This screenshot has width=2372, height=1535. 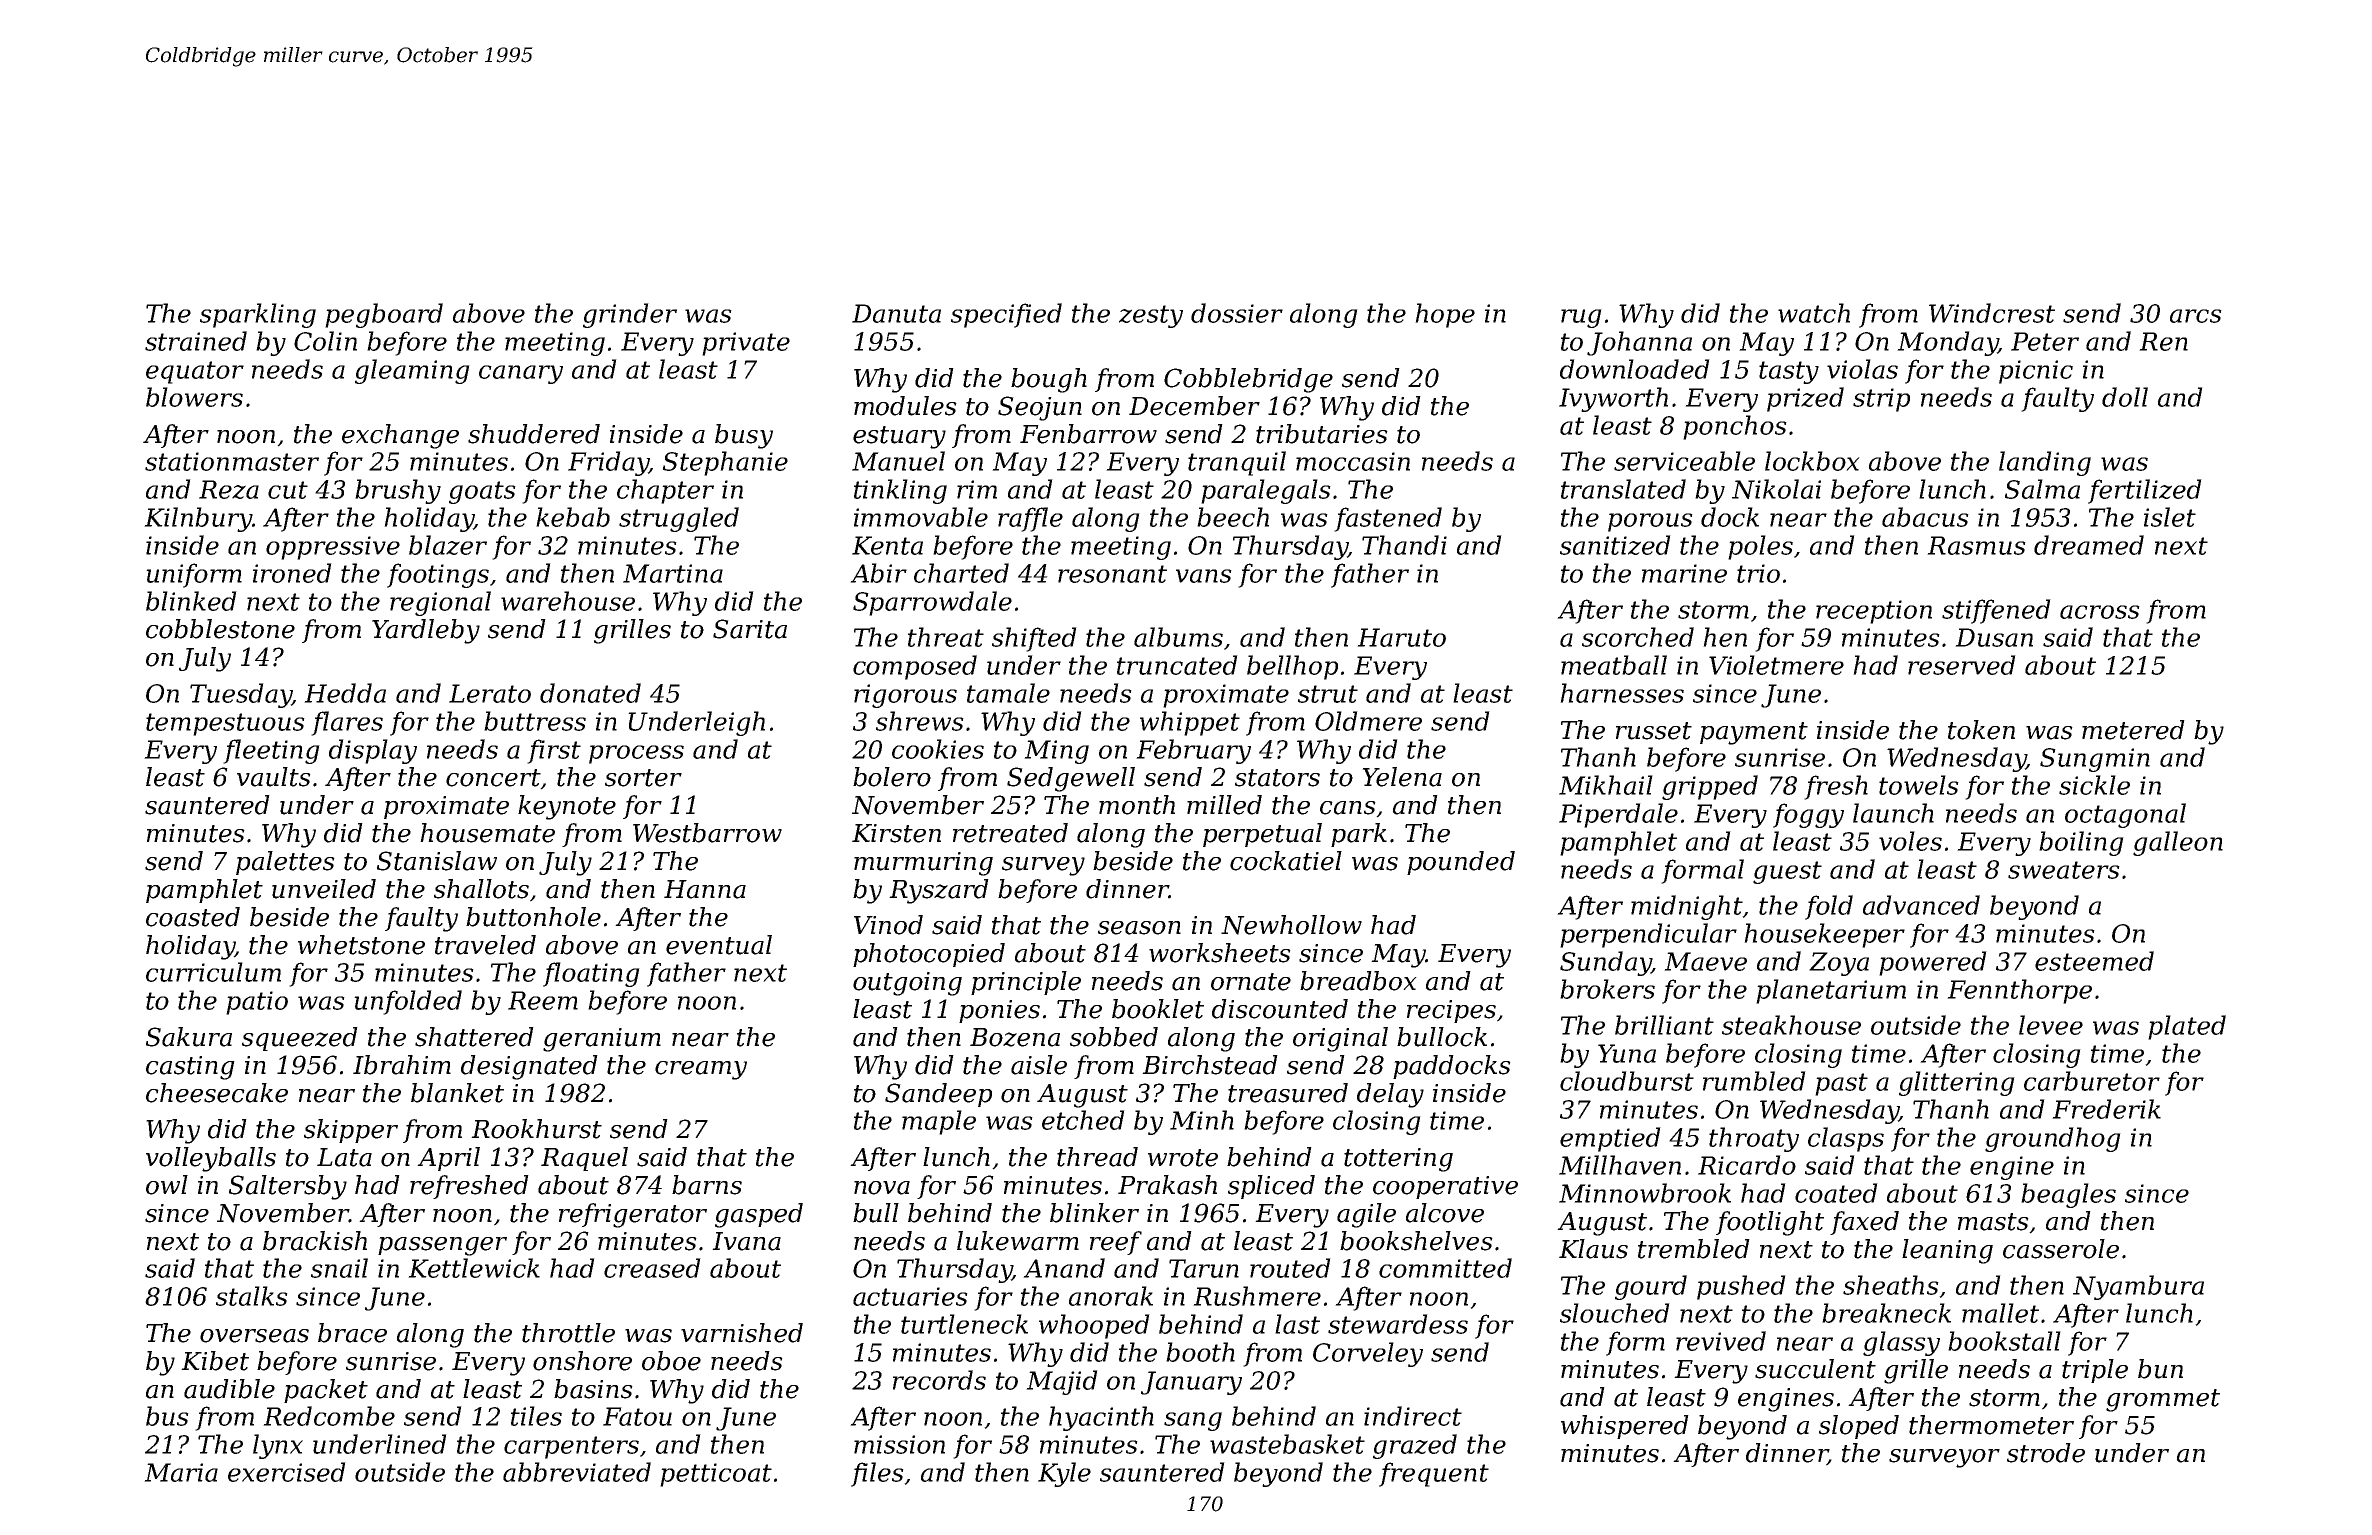 What do you see at coordinates (1413, 1416) in the screenshot?
I see `indirect` at bounding box center [1413, 1416].
